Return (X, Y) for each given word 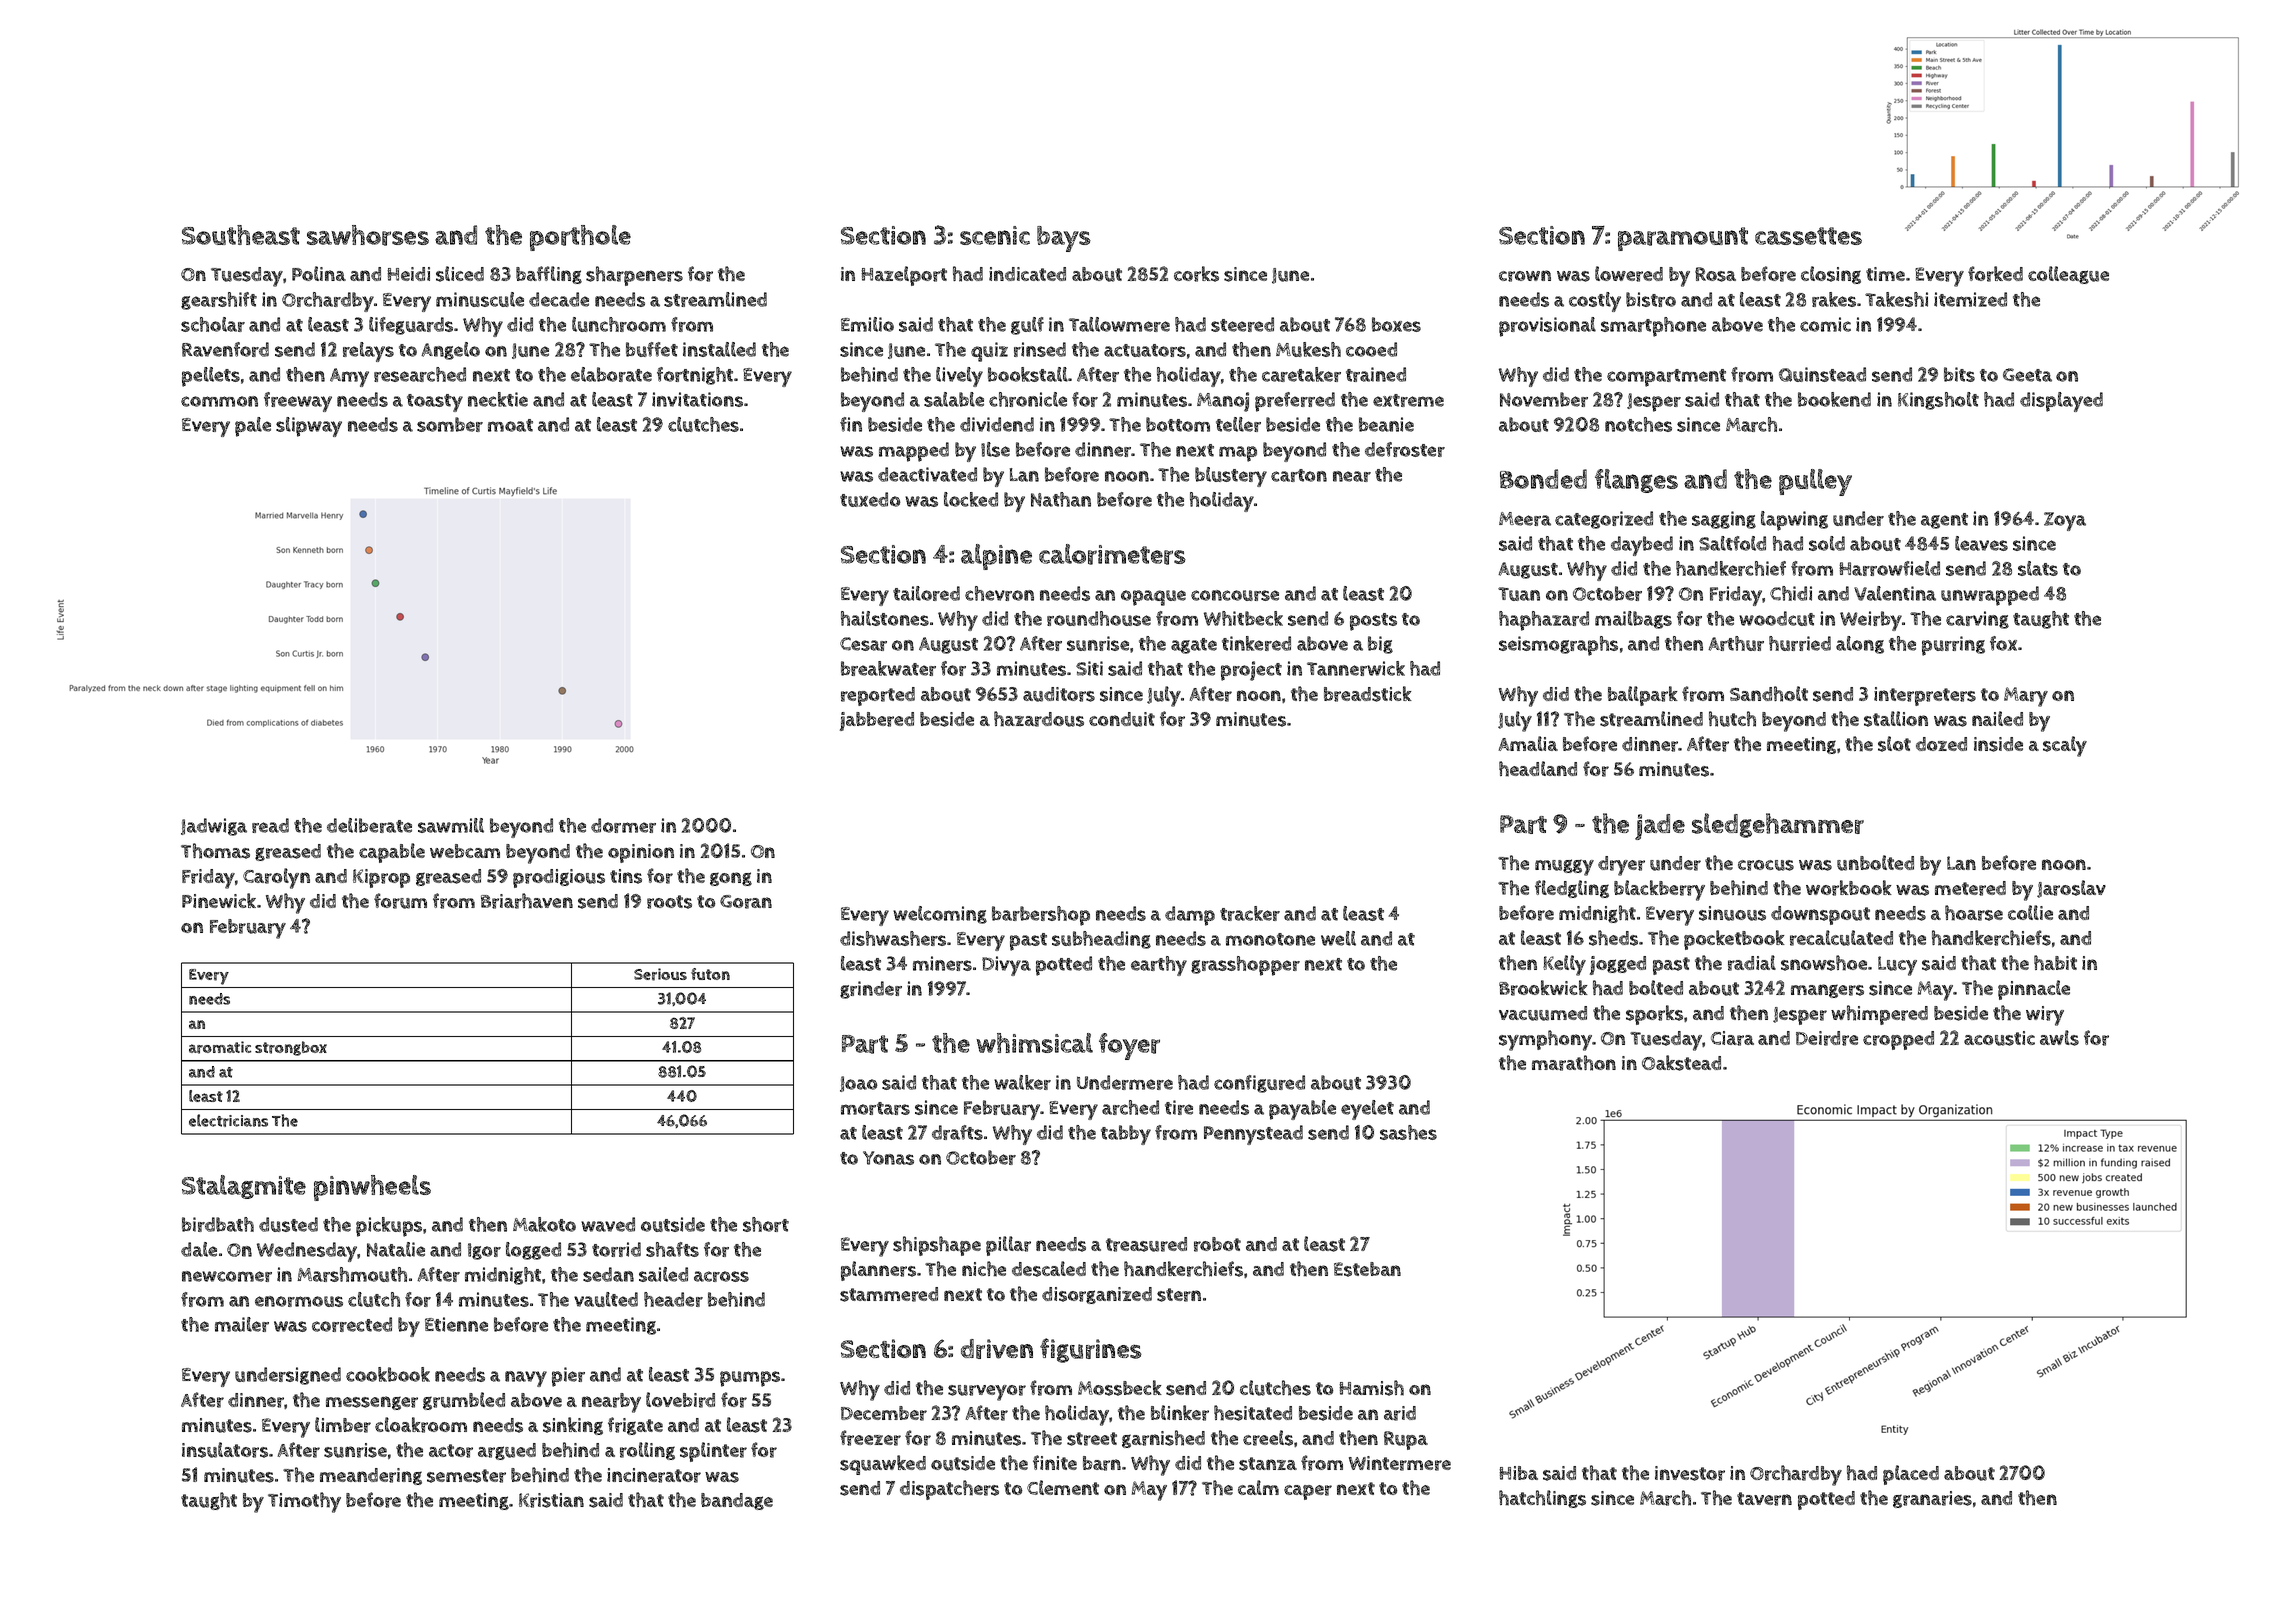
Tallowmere (1119, 324)
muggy (1564, 867)
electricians (228, 1120)
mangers (1827, 991)
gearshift (219, 301)
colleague (2068, 275)
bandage (737, 1501)
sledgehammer (1778, 825)
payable (1302, 1110)
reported (878, 696)
